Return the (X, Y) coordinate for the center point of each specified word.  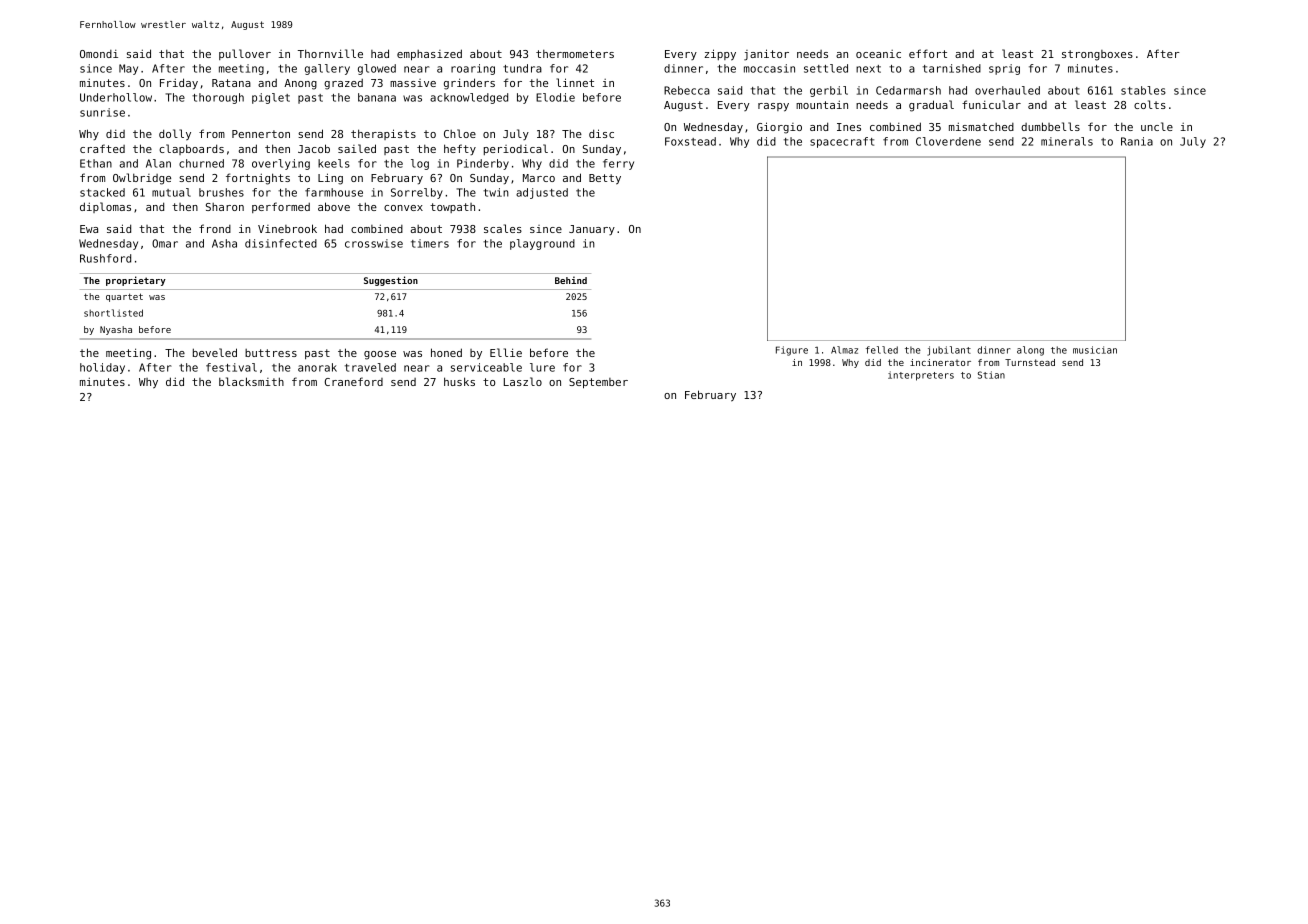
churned (201, 163)
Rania (1137, 141)
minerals (1067, 141)
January (592, 230)
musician (1095, 350)
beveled (215, 352)
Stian (991, 375)
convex (403, 208)
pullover (245, 54)
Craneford (354, 381)
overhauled (1007, 90)
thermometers (575, 54)
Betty (605, 179)
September (598, 383)
